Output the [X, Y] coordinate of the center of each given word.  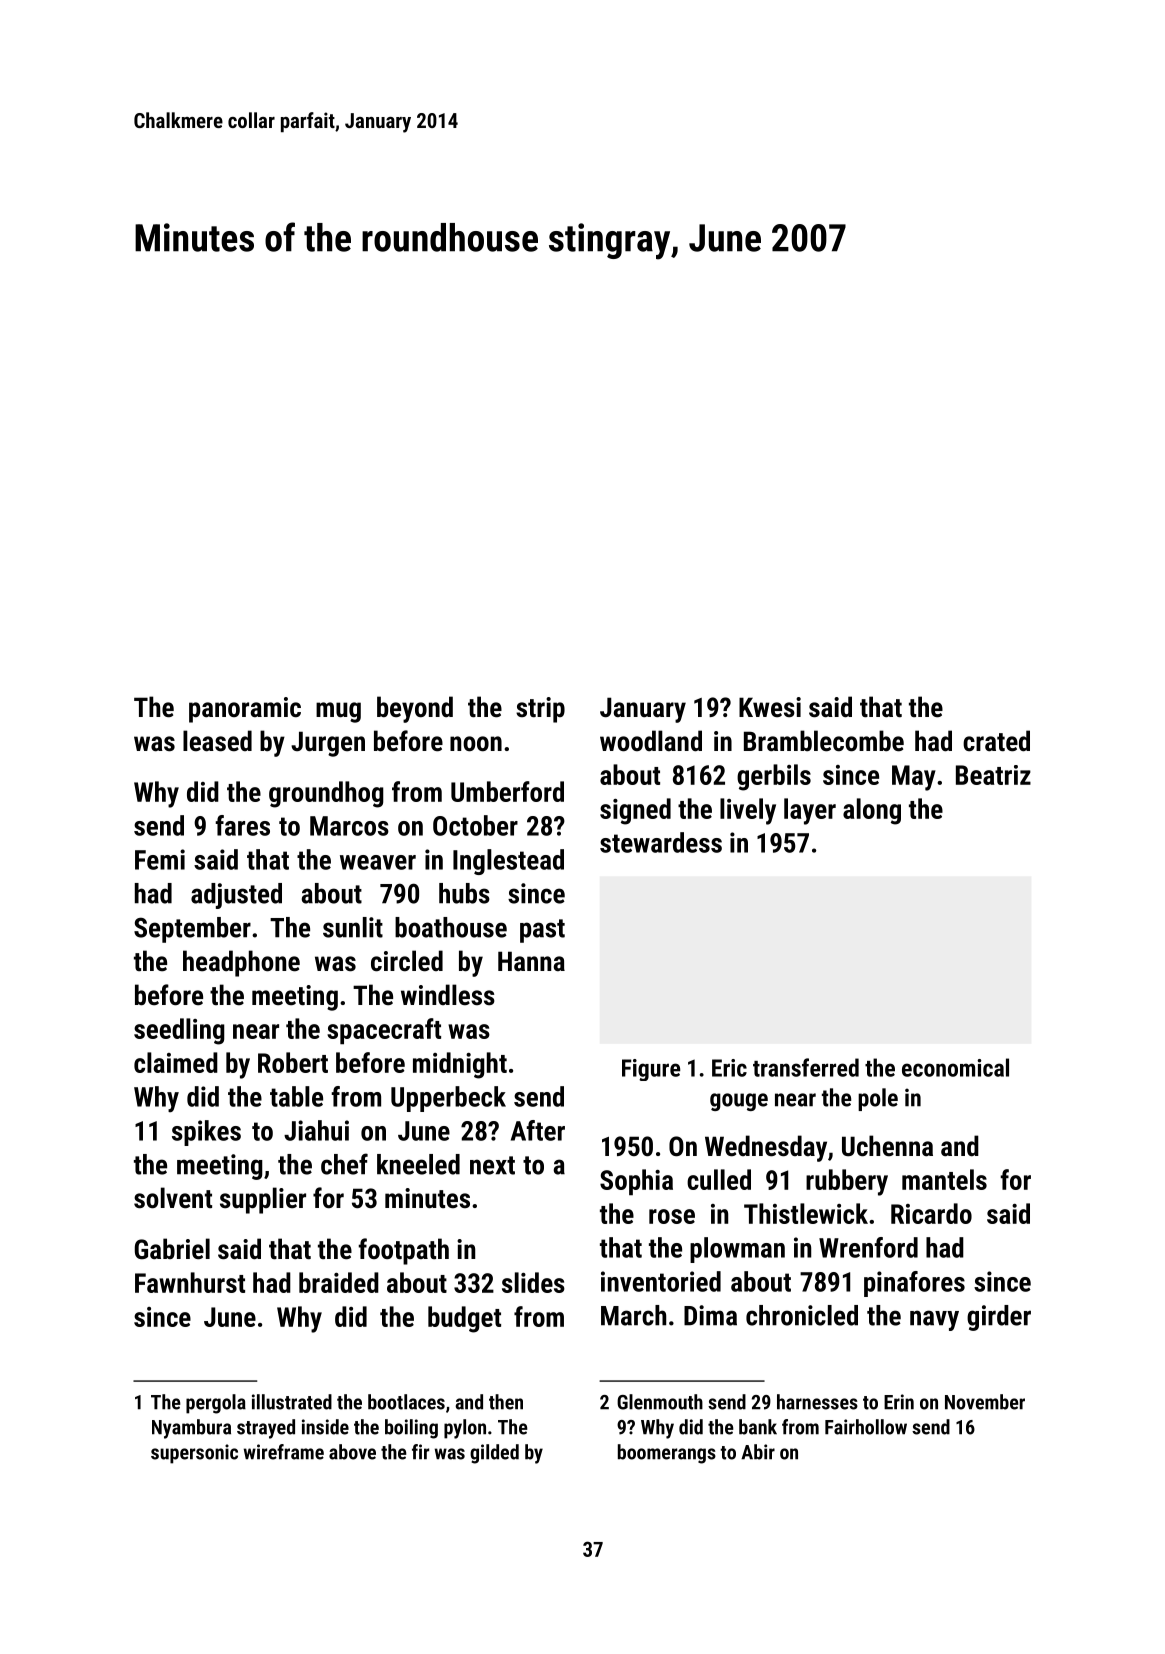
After [538, 1130]
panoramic [245, 710]
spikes [206, 1133]
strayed [266, 1429]
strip [540, 710]
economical [955, 1067]
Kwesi [770, 707]
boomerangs [667, 1454]
